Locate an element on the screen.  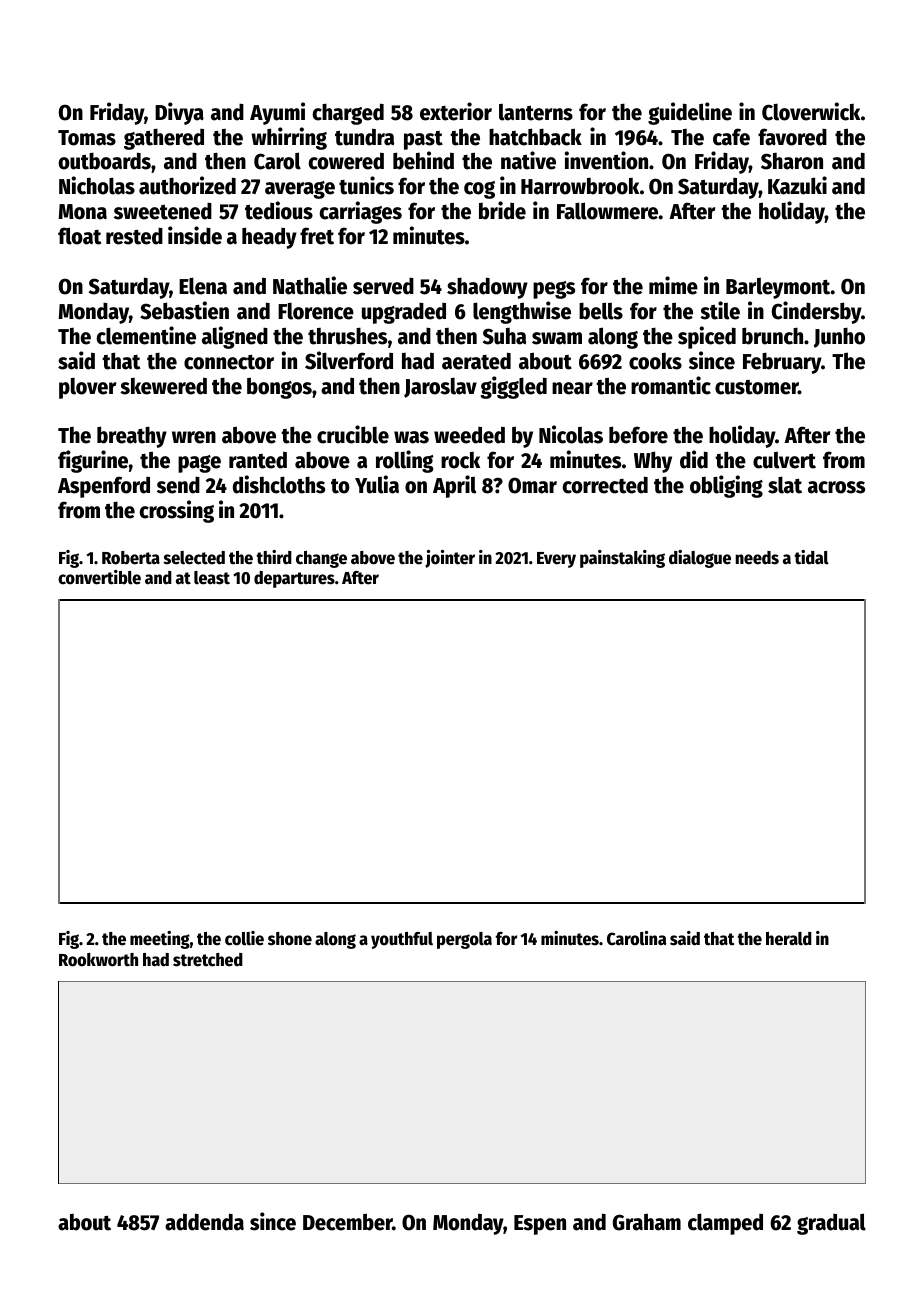
departures is located at coordinates (294, 579).
